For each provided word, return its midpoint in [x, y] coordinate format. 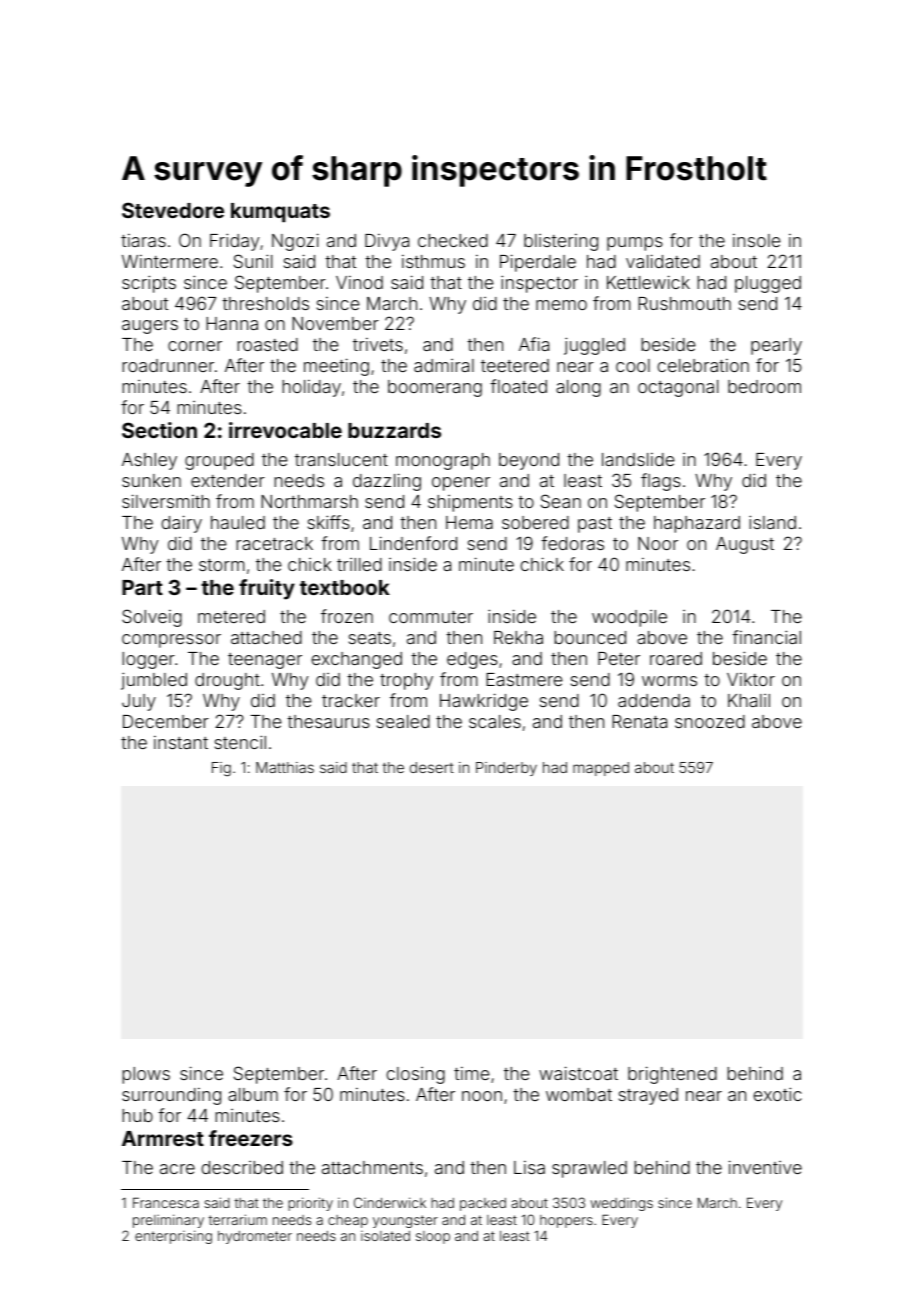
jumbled [154, 681]
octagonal [678, 388]
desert [432, 767]
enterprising [173, 1237]
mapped [601, 769]
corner [195, 346]
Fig [221, 769]
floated [518, 386]
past [595, 525]
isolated [385, 1236]
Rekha [518, 637]
